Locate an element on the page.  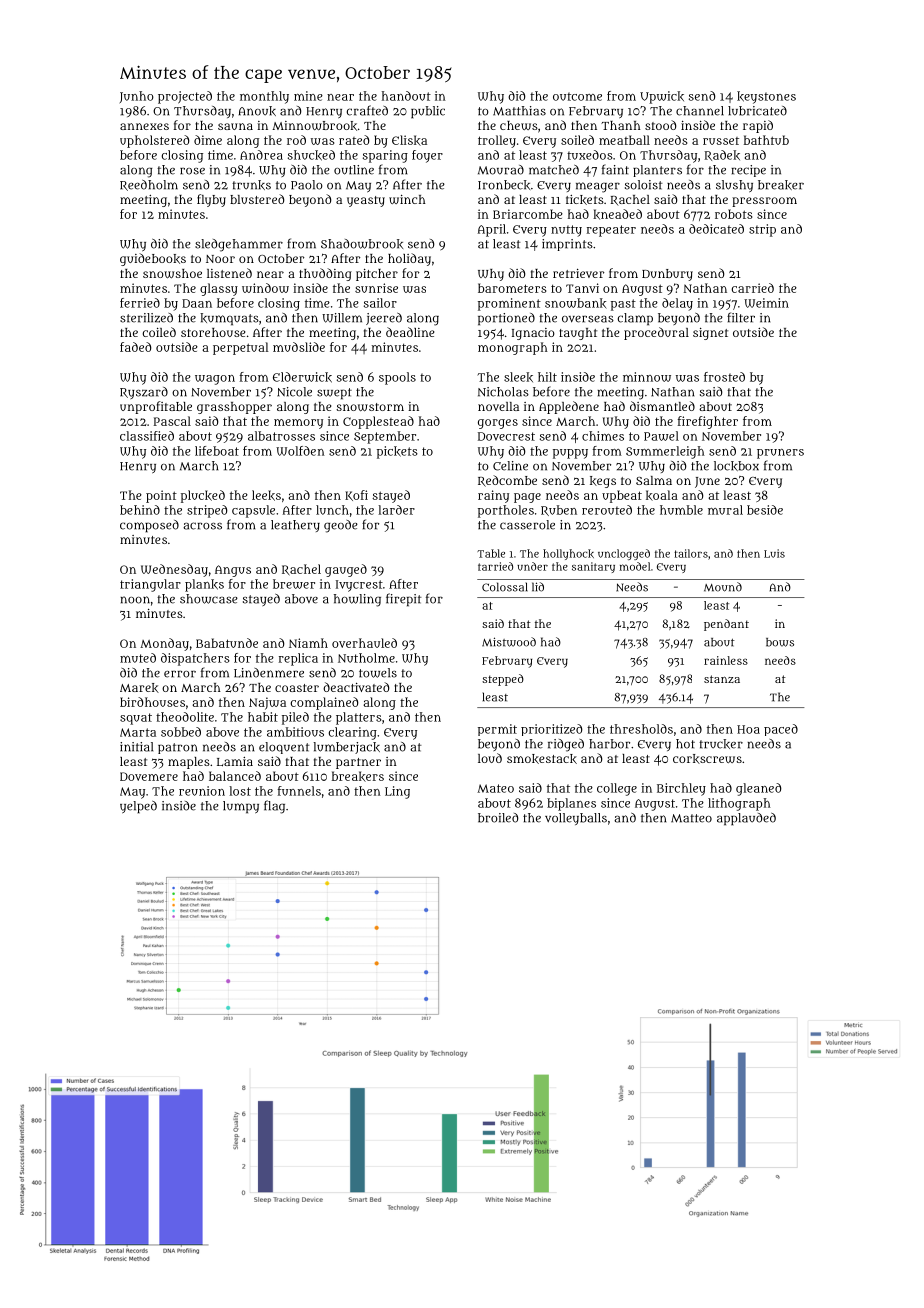
Najwa is located at coordinates (267, 703).
